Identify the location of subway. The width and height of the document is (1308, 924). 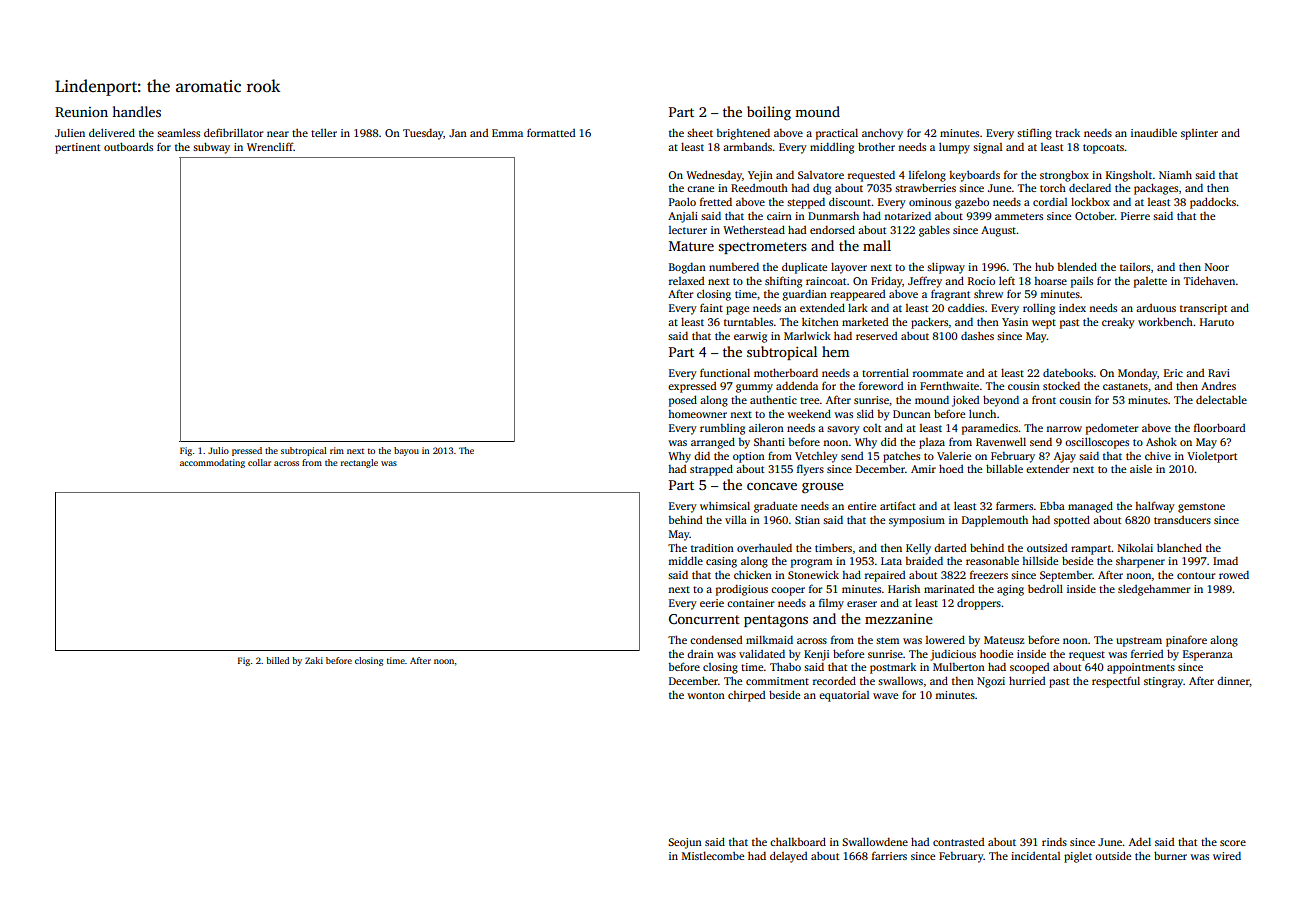
(211, 148).
